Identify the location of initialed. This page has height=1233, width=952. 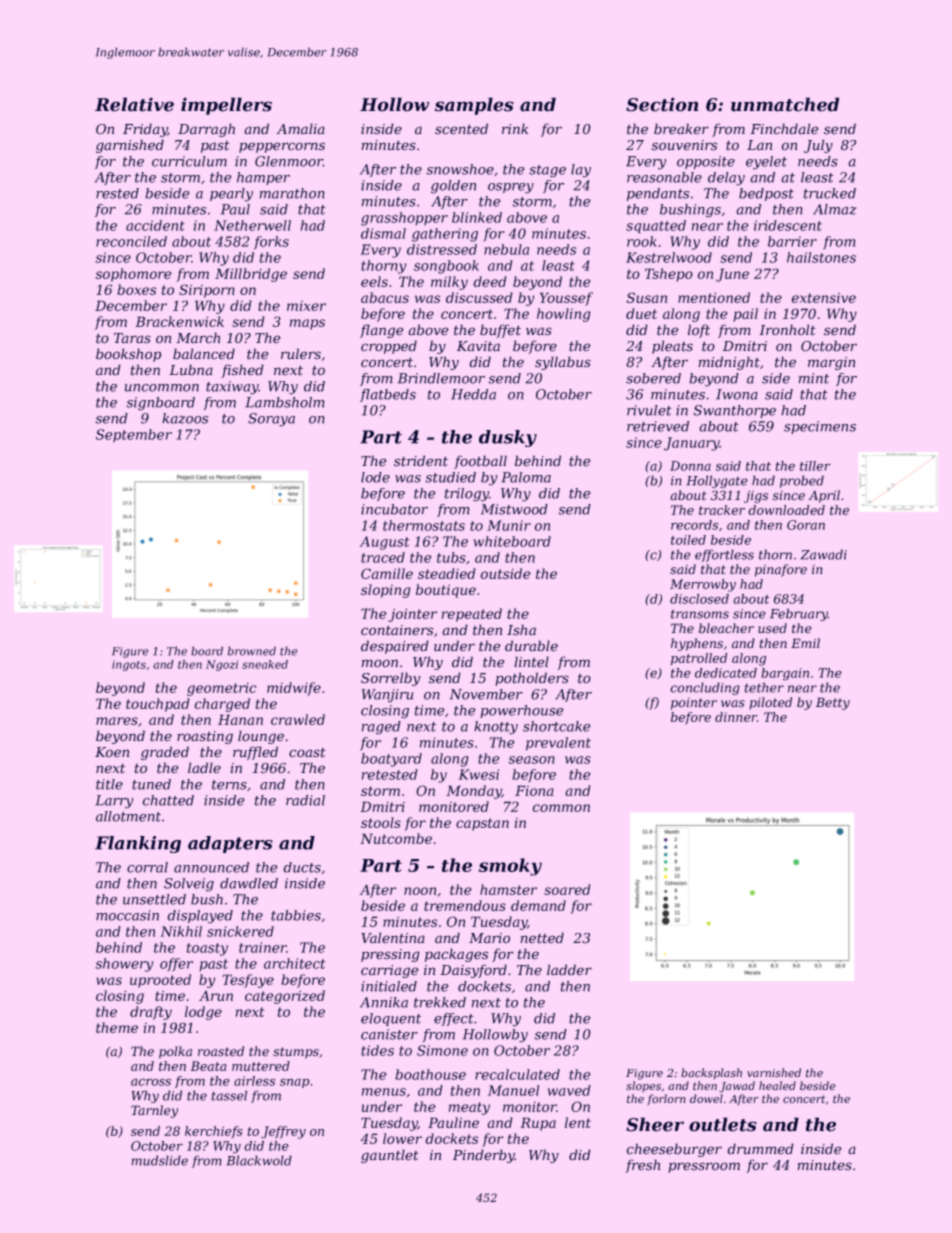
(389, 986).
